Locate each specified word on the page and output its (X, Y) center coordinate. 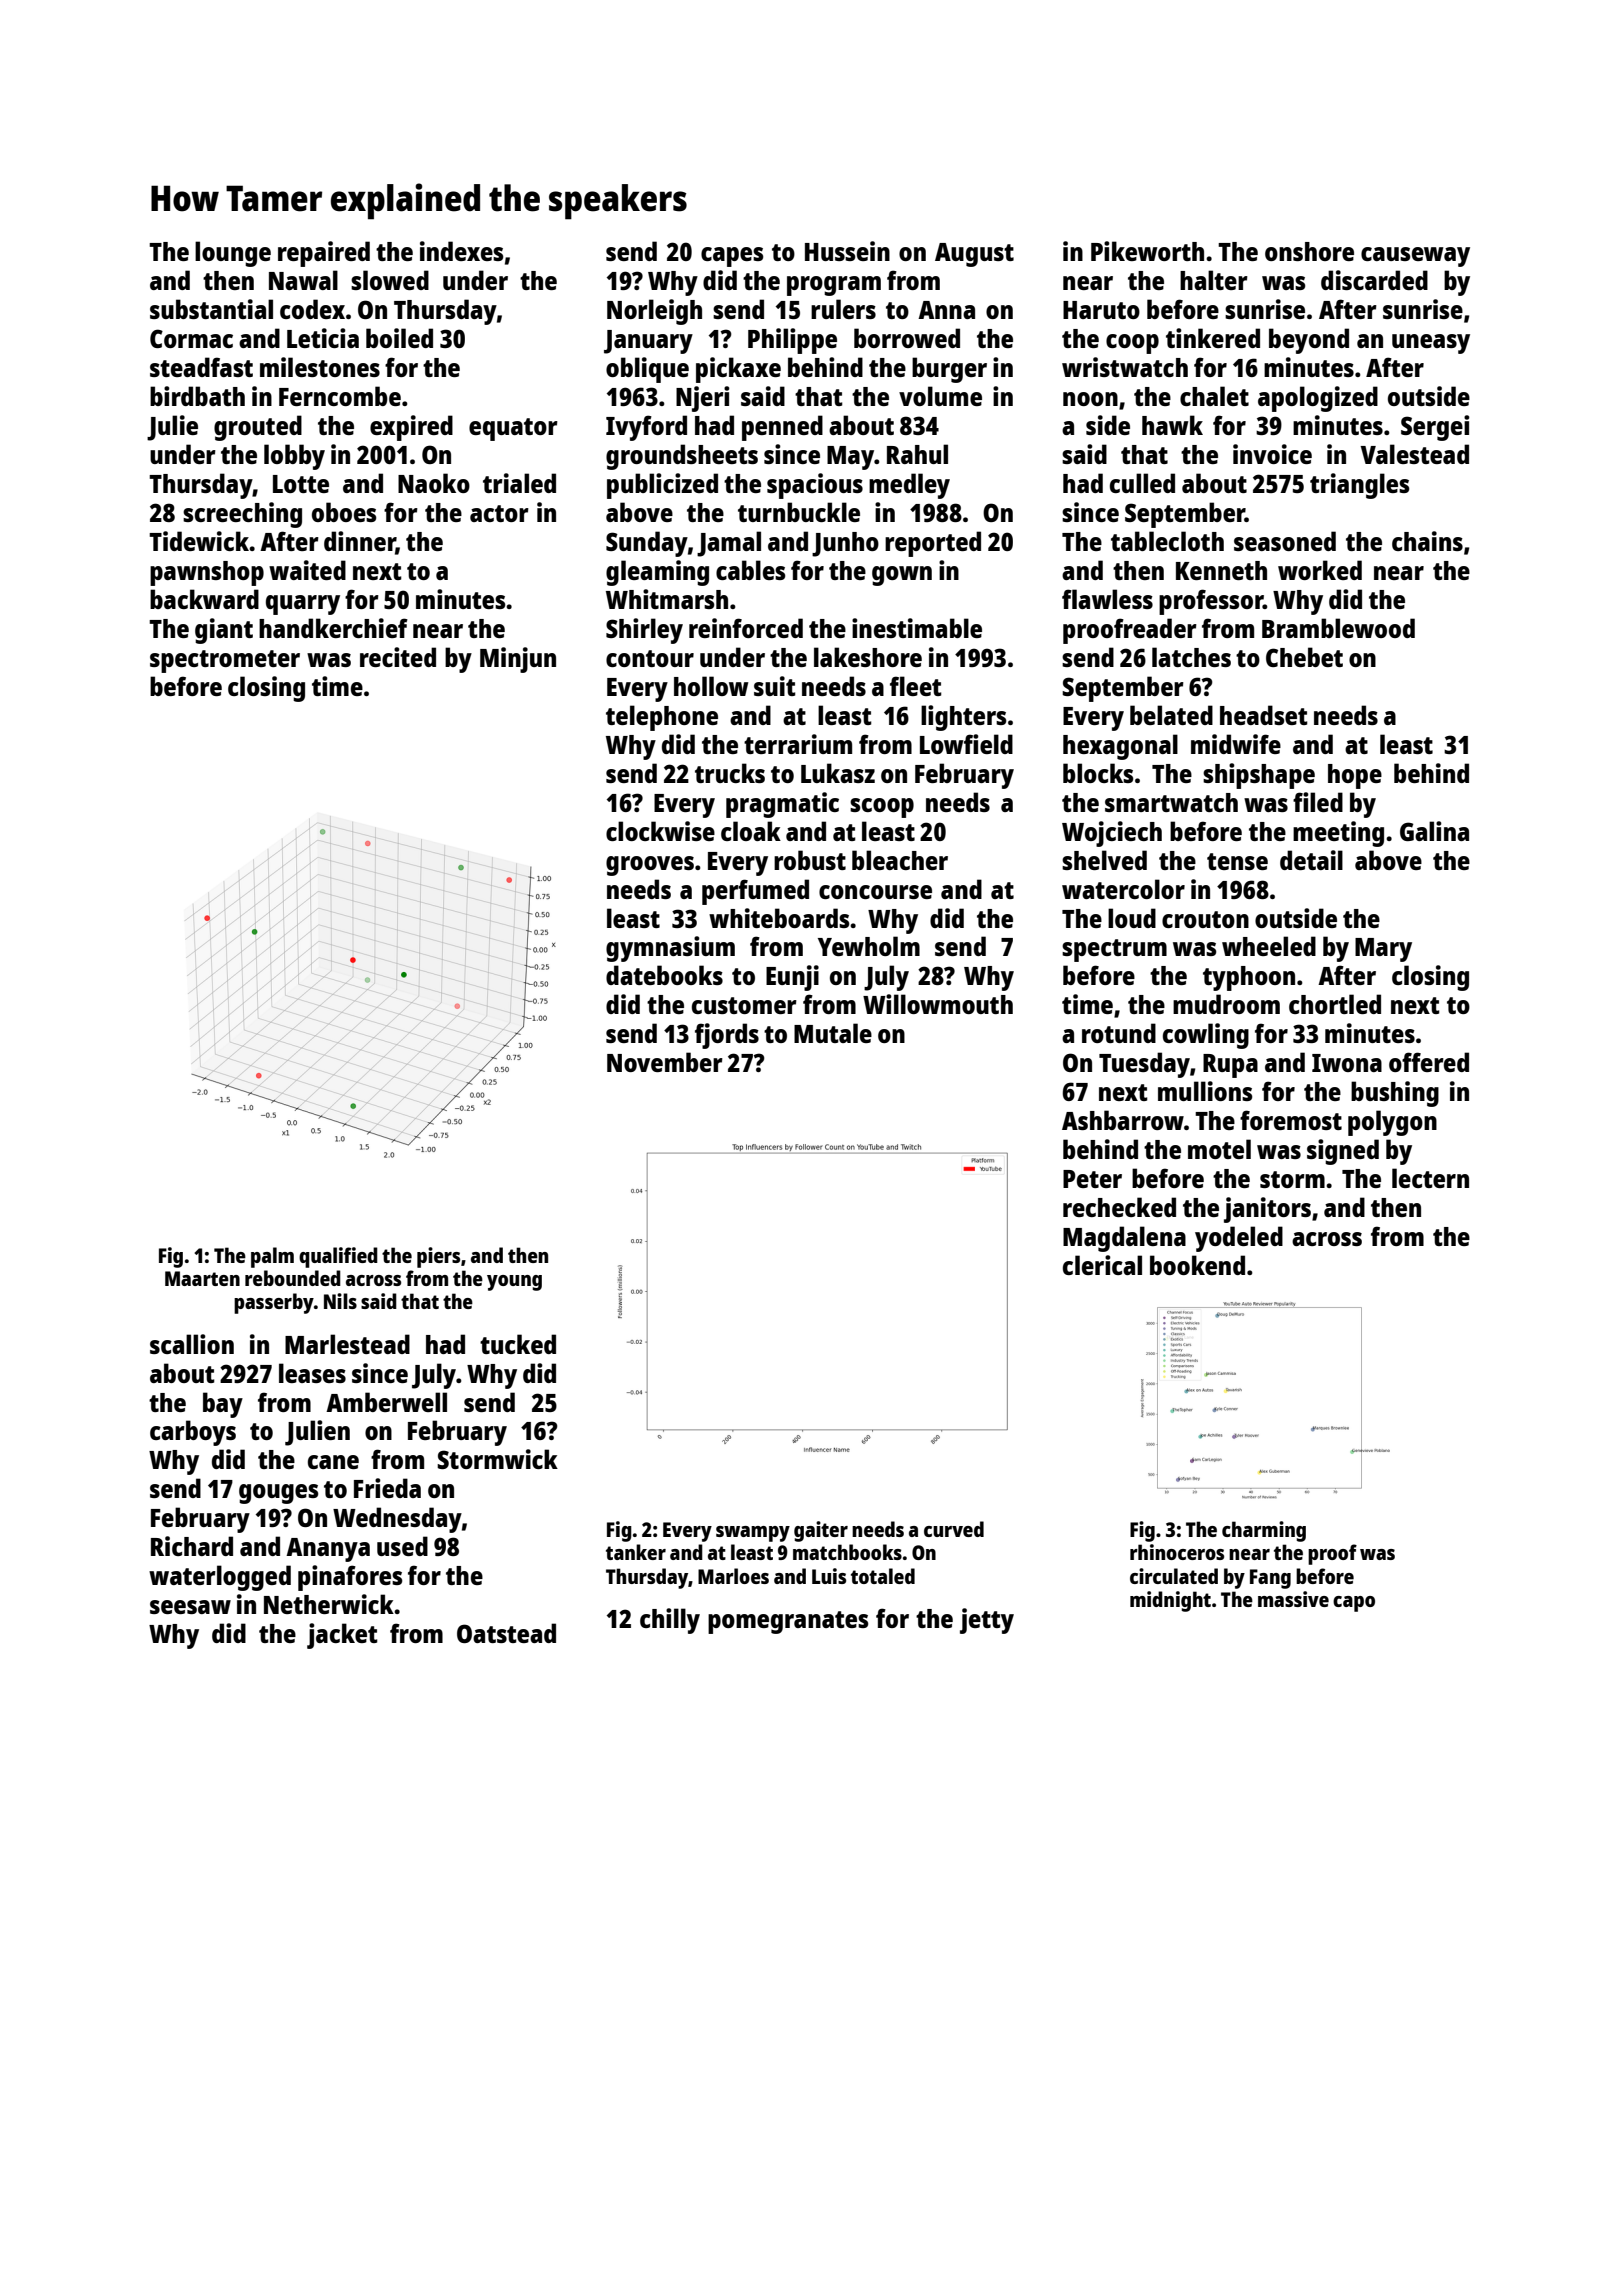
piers (438, 1257)
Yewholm (869, 946)
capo (1354, 1604)
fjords (727, 1036)
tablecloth (1167, 541)
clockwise (660, 831)
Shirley (644, 631)
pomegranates (788, 1622)
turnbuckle (799, 512)
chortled (1335, 1004)
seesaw (190, 1607)
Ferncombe (340, 396)
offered (1429, 1062)
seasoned (1285, 541)
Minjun (518, 660)
